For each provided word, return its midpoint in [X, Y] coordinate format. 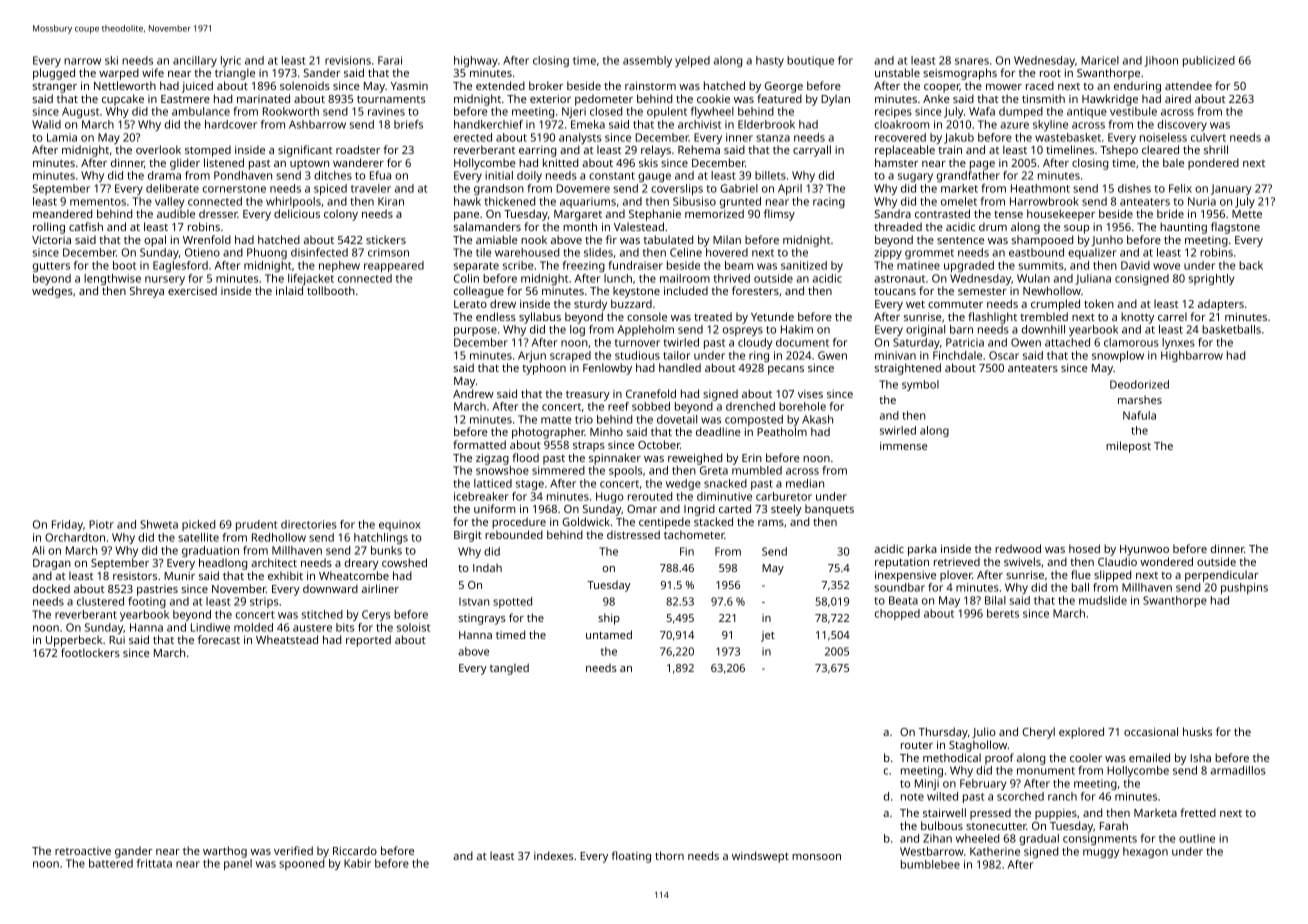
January [1231, 189]
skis [648, 162]
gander [133, 852]
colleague [479, 292]
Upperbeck [74, 641]
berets [1003, 613]
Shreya [147, 292]
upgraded [969, 266]
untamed [609, 634]
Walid [46, 124]
